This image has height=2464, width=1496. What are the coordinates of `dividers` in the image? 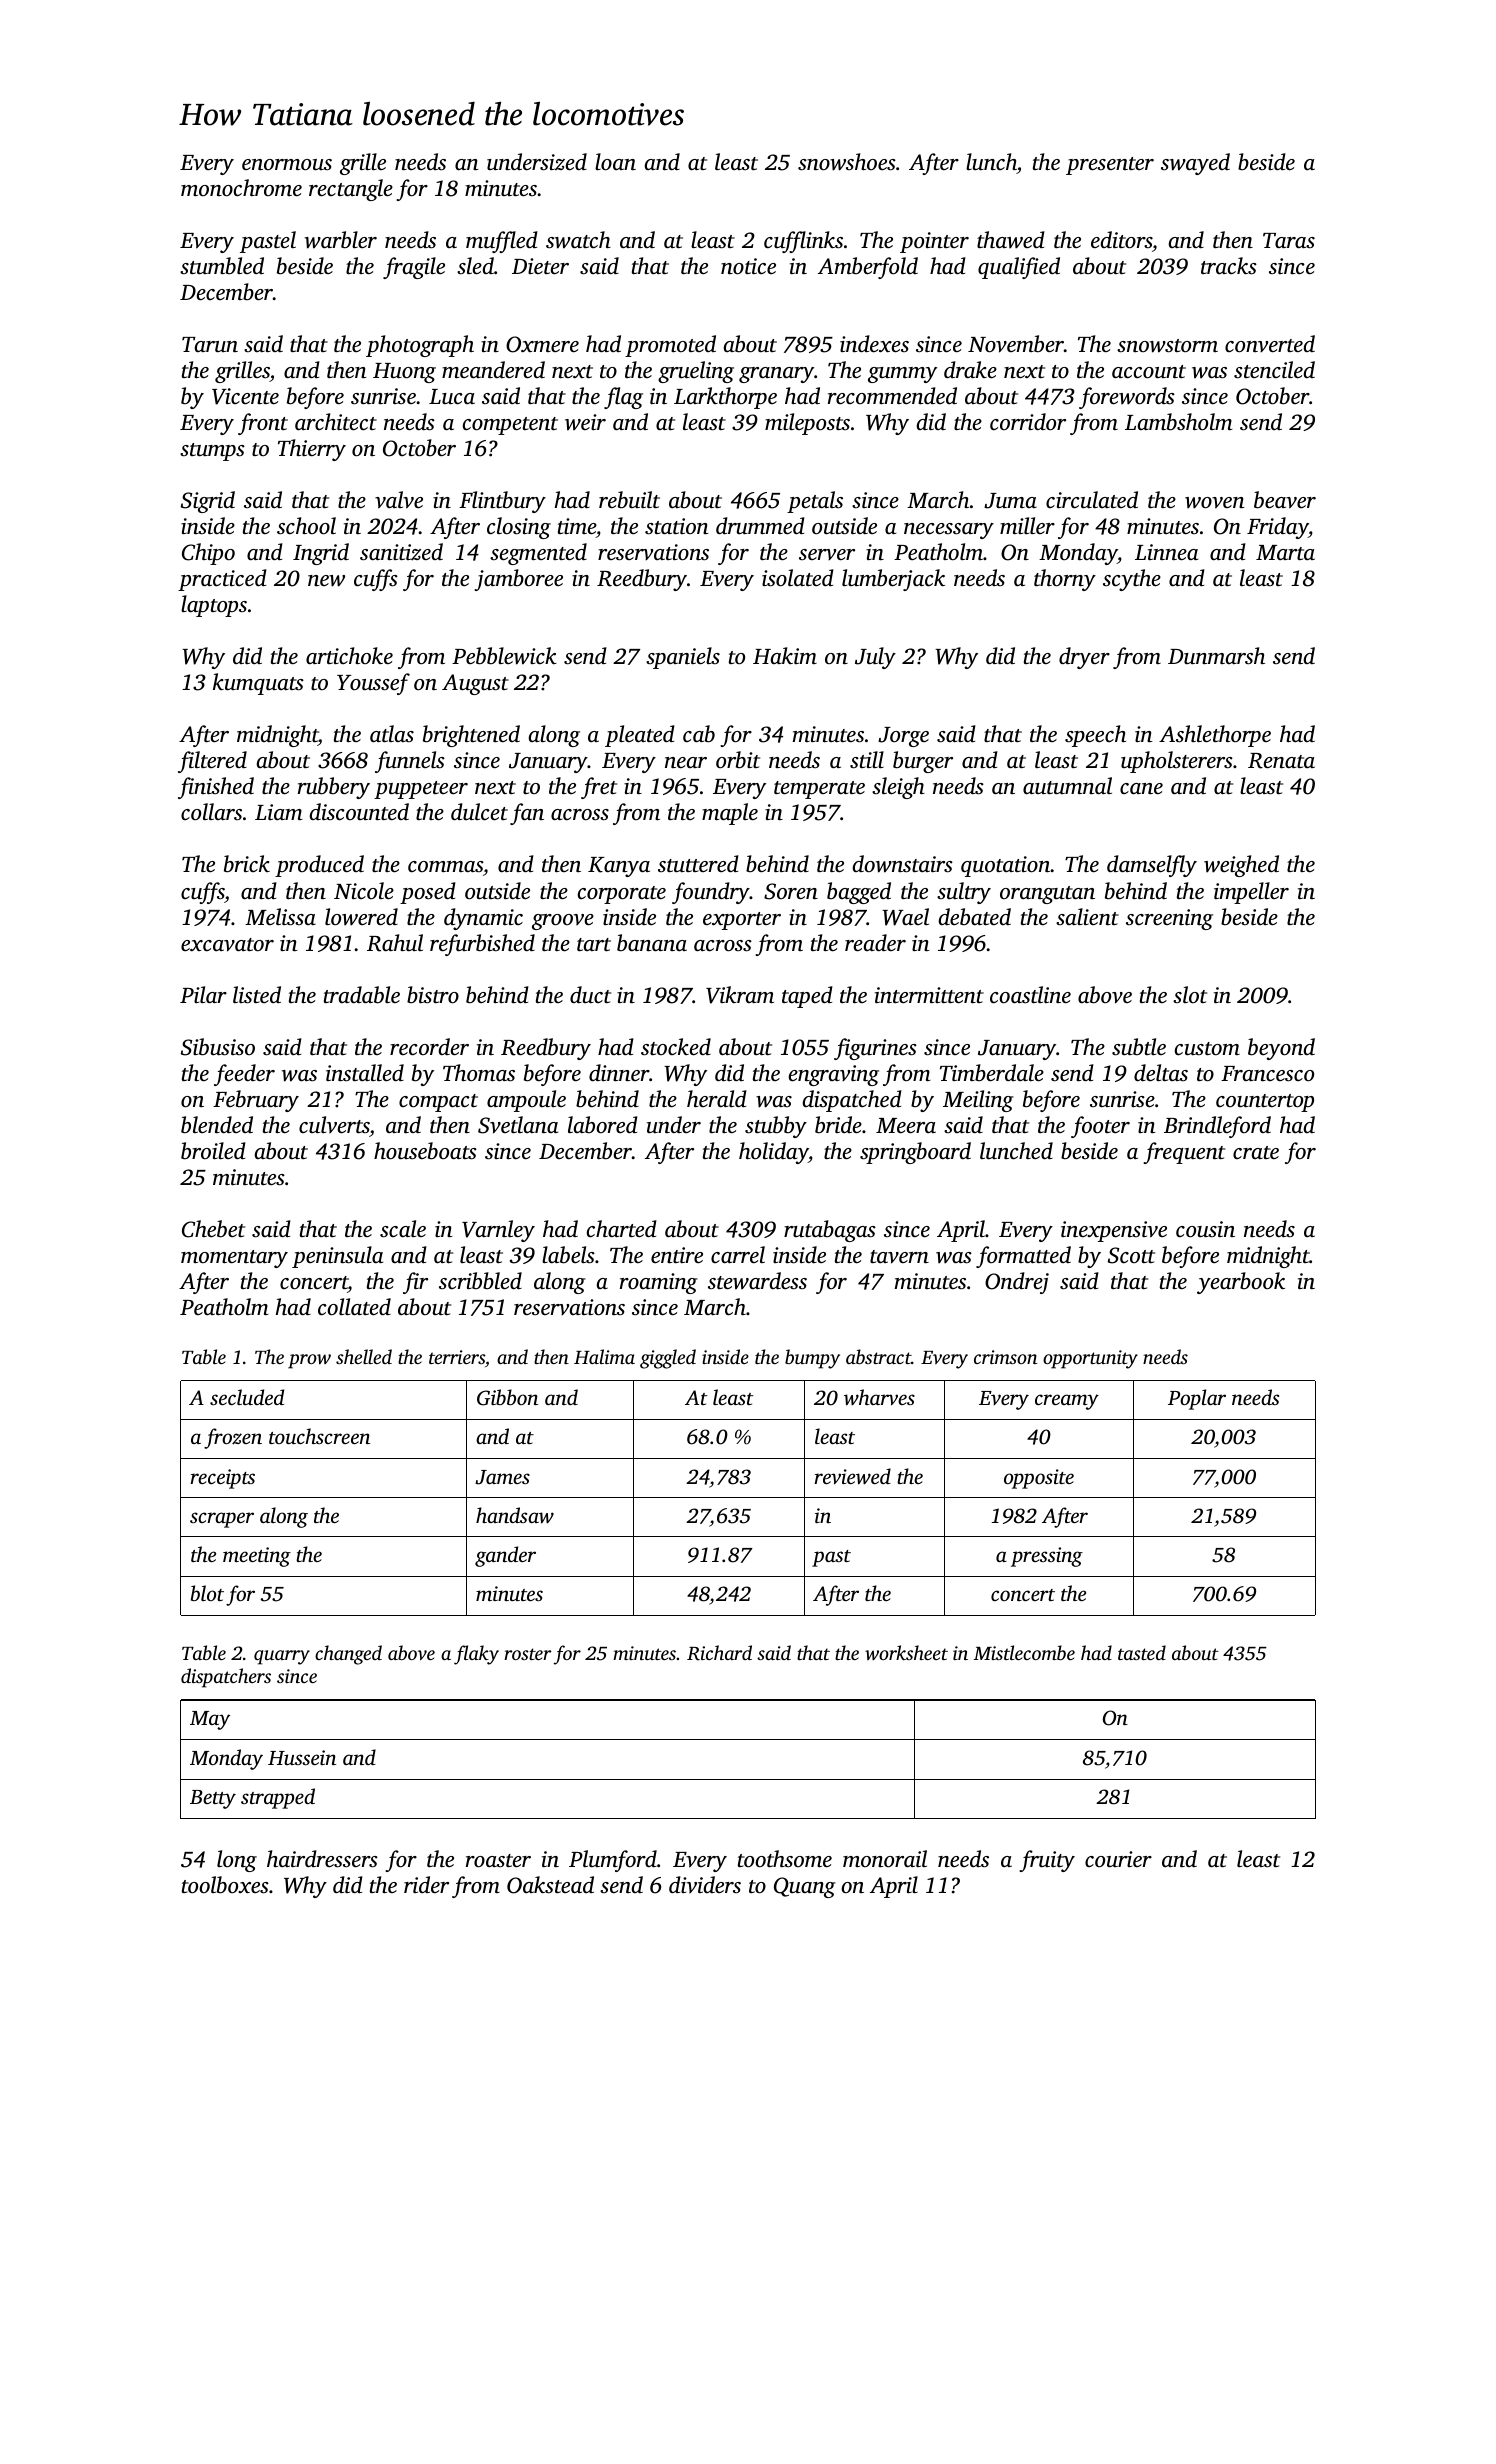 It's located at (705, 1884).
